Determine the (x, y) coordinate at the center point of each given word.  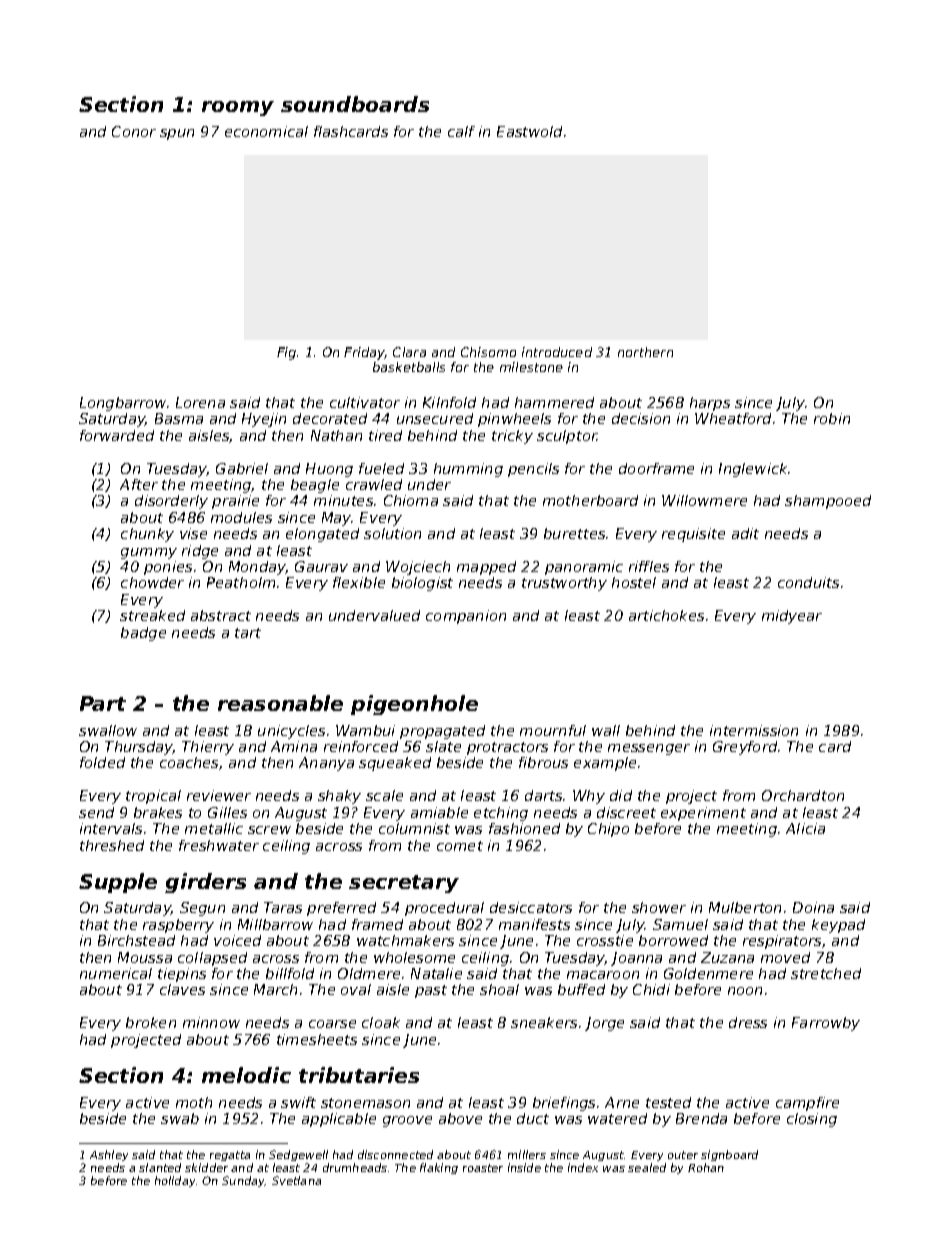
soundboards (355, 104)
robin (832, 418)
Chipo (608, 830)
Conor (134, 131)
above (460, 1118)
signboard (729, 1155)
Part (103, 703)
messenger (649, 749)
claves (182, 989)
